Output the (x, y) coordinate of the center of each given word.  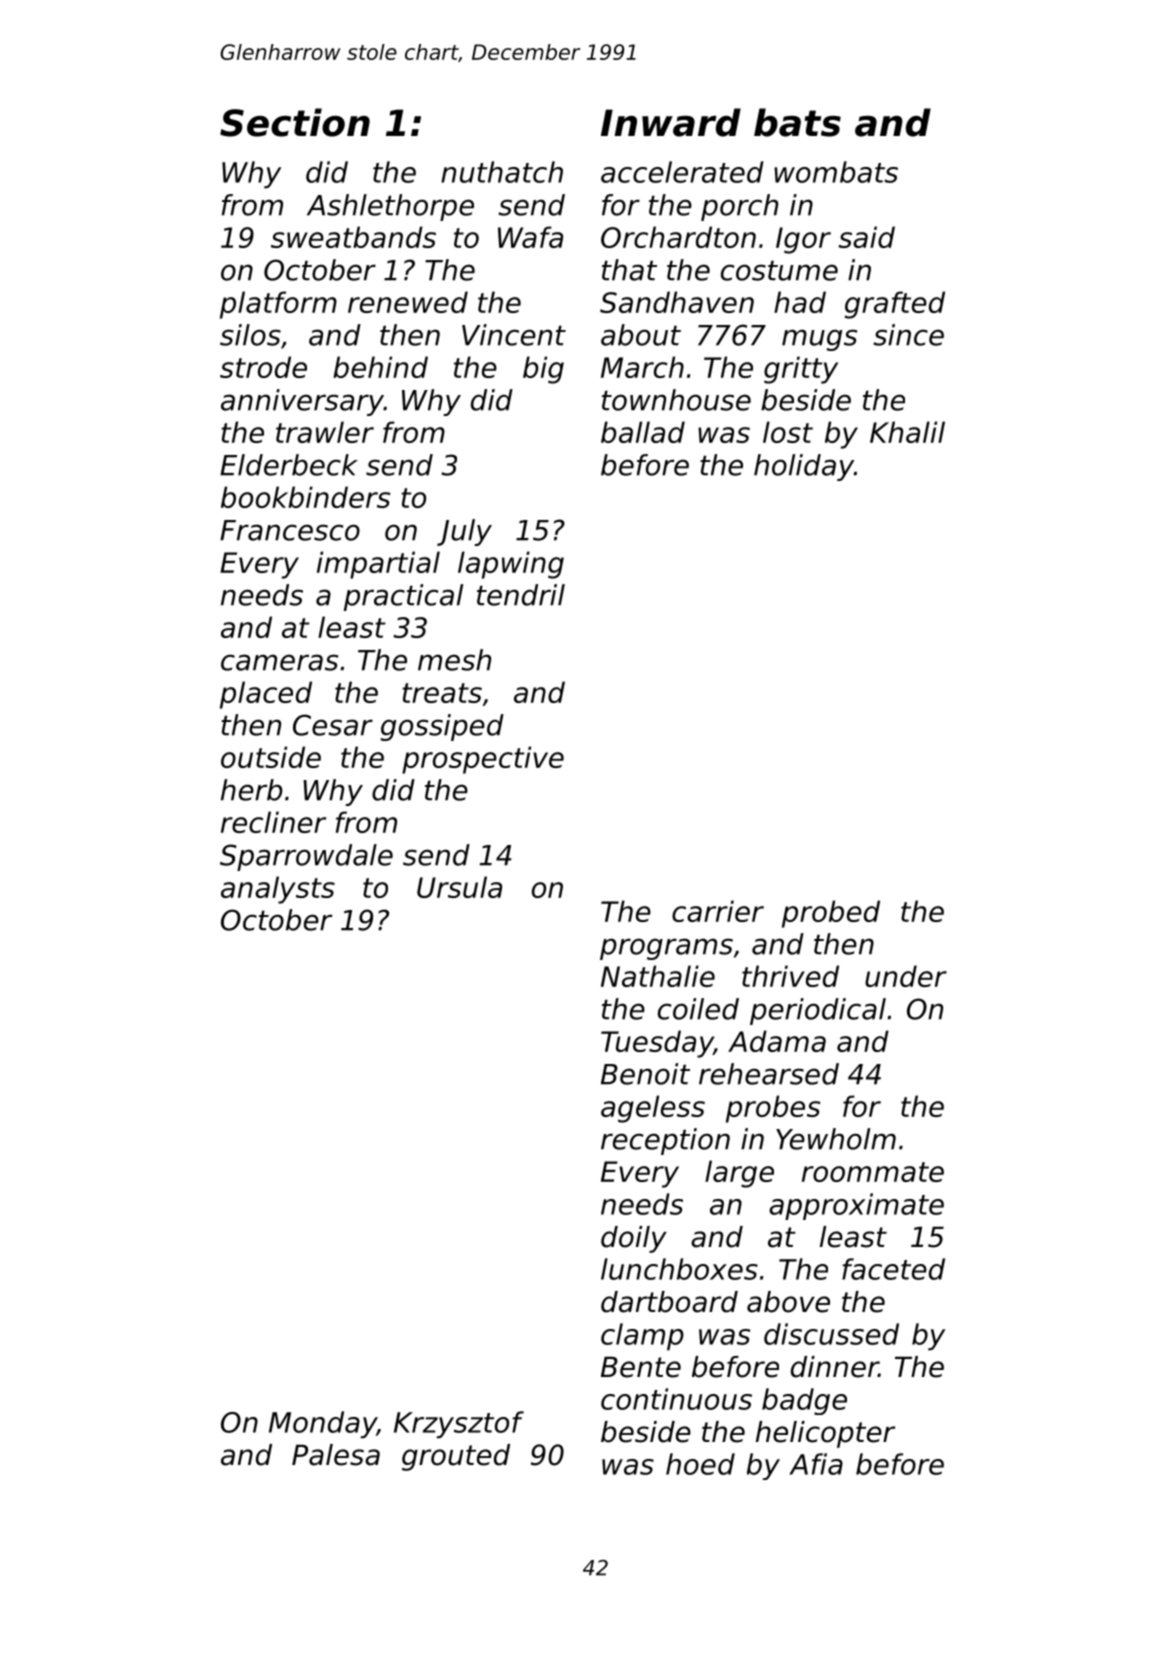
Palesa (336, 1455)
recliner (273, 822)
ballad (643, 432)
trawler (325, 432)
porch (739, 207)
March (642, 367)
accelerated (682, 172)
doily (634, 1239)
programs (666, 949)
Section (295, 122)
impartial (378, 565)
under (906, 976)
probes (773, 1109)
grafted (895, 305)
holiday (804, 467)
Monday (323, 1425)
